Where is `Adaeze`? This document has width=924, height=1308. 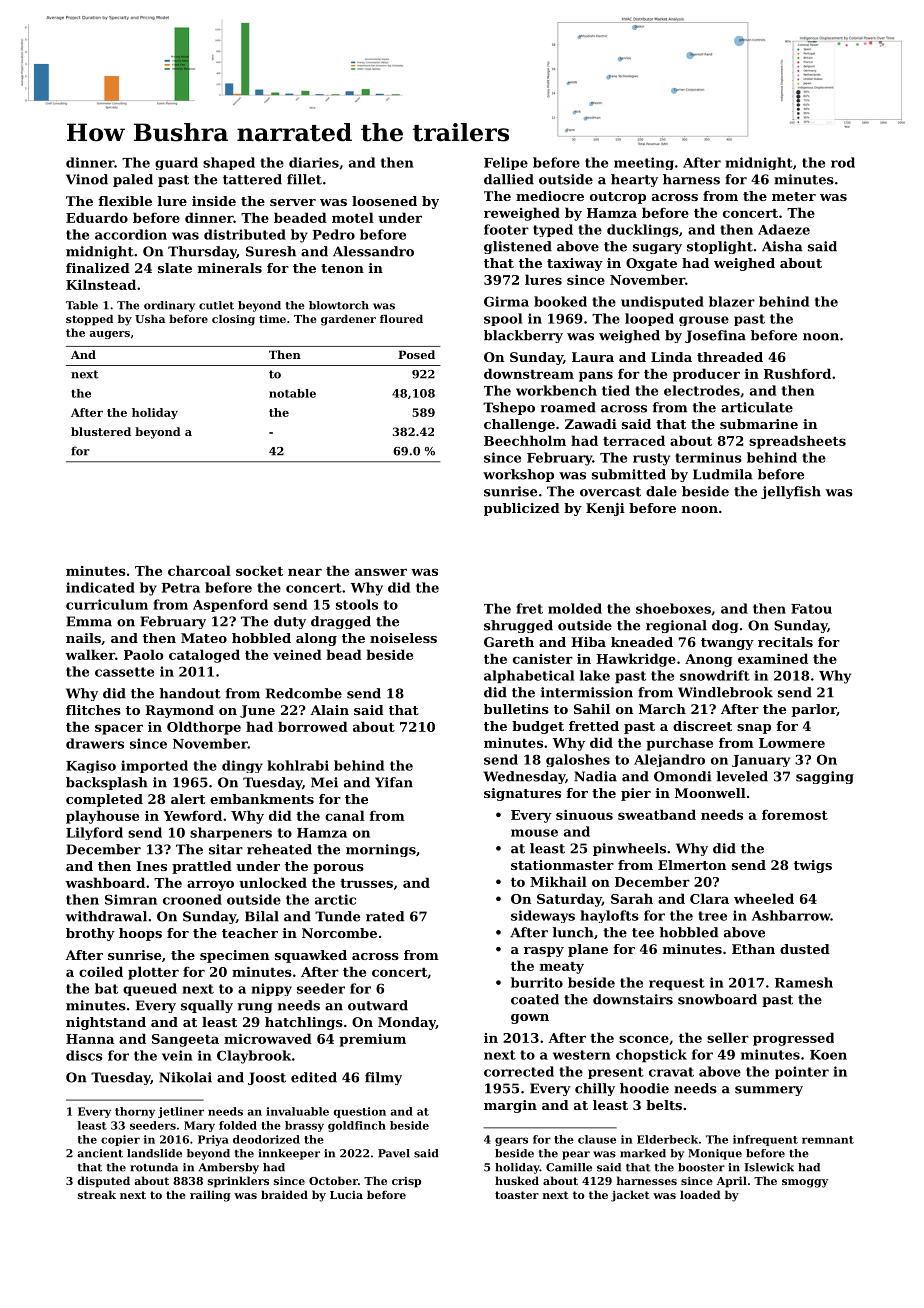 Adaeze is located at coordinates (784, 229).
